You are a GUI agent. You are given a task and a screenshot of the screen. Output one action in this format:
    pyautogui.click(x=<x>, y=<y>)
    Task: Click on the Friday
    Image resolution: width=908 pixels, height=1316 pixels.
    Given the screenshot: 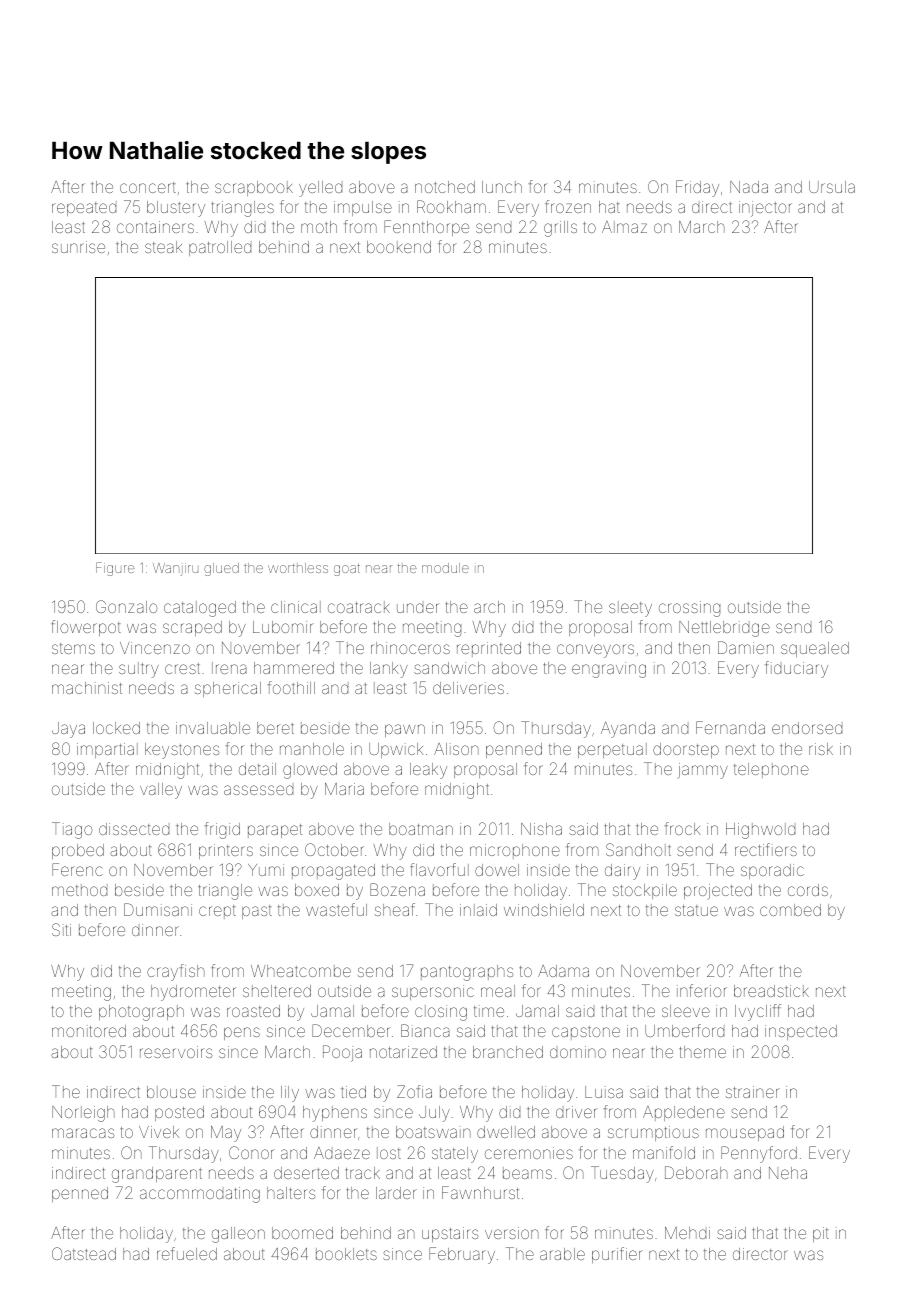 What is the action you would take?
    pyautogui.click(x=697, y=188)
